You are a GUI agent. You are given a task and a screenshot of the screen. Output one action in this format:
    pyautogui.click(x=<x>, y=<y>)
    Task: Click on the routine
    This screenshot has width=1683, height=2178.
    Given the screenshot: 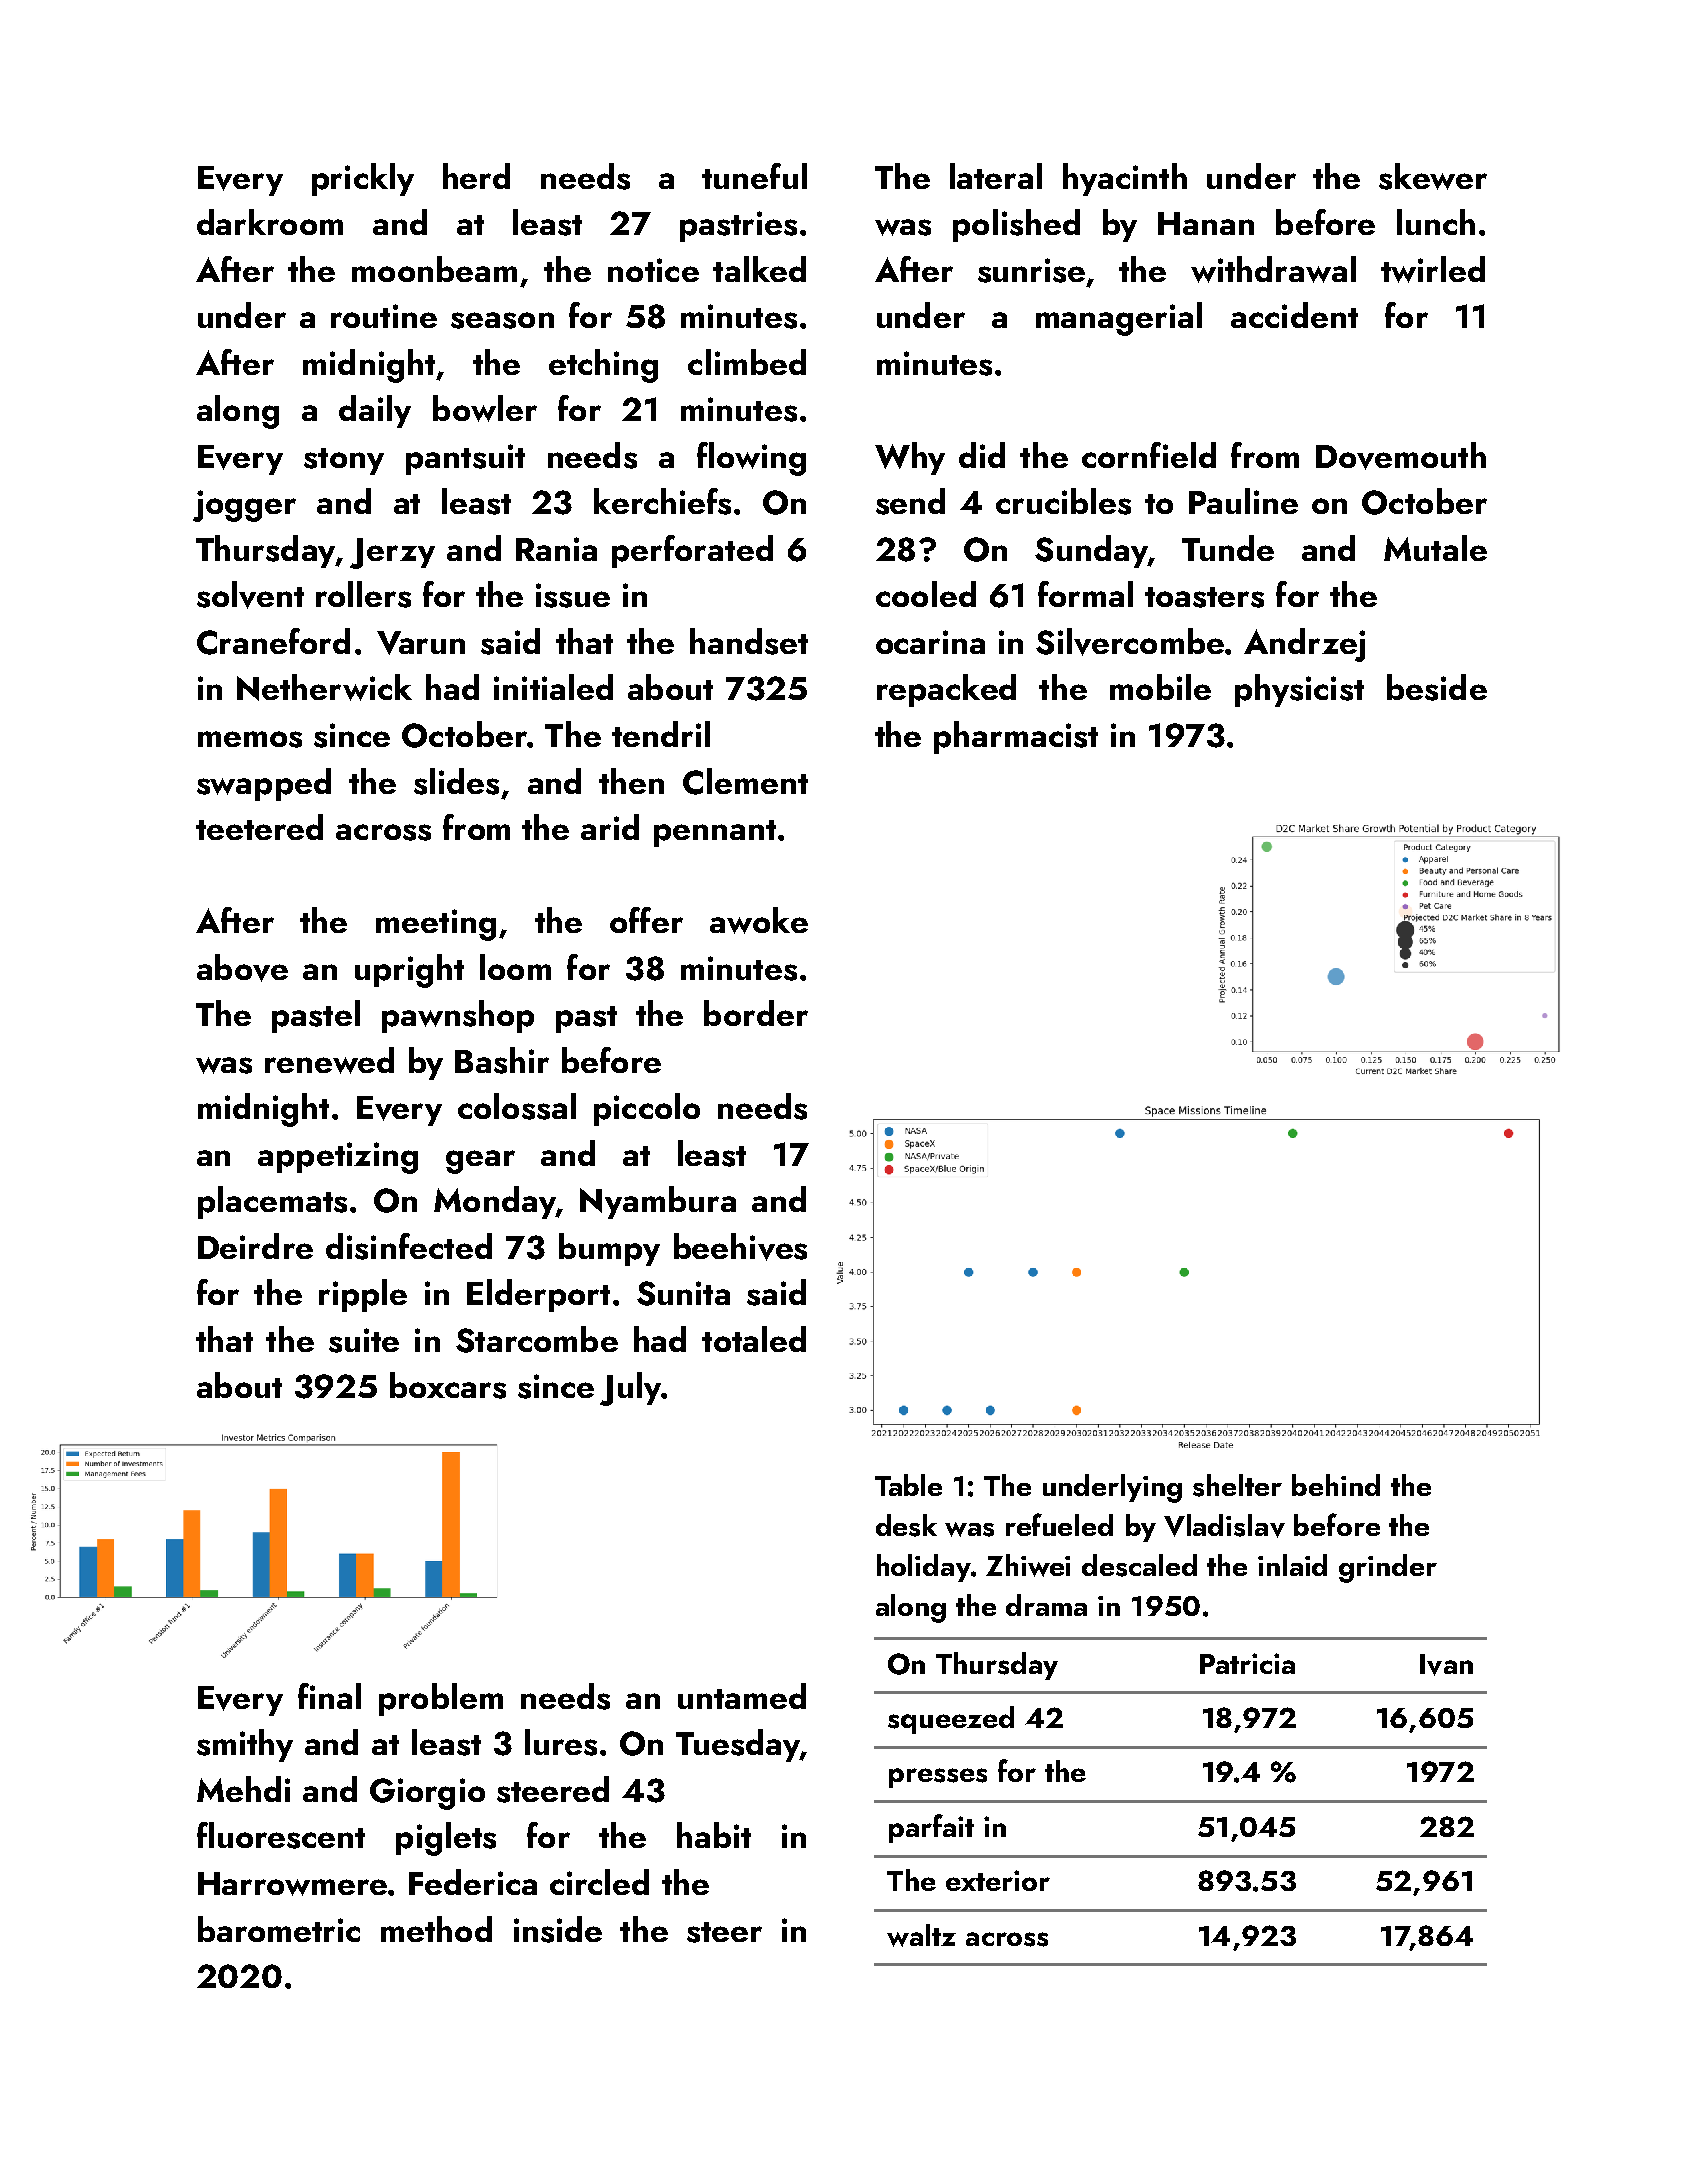 What is the action you would take?
    pyautogui.click(x=384, y=316)
